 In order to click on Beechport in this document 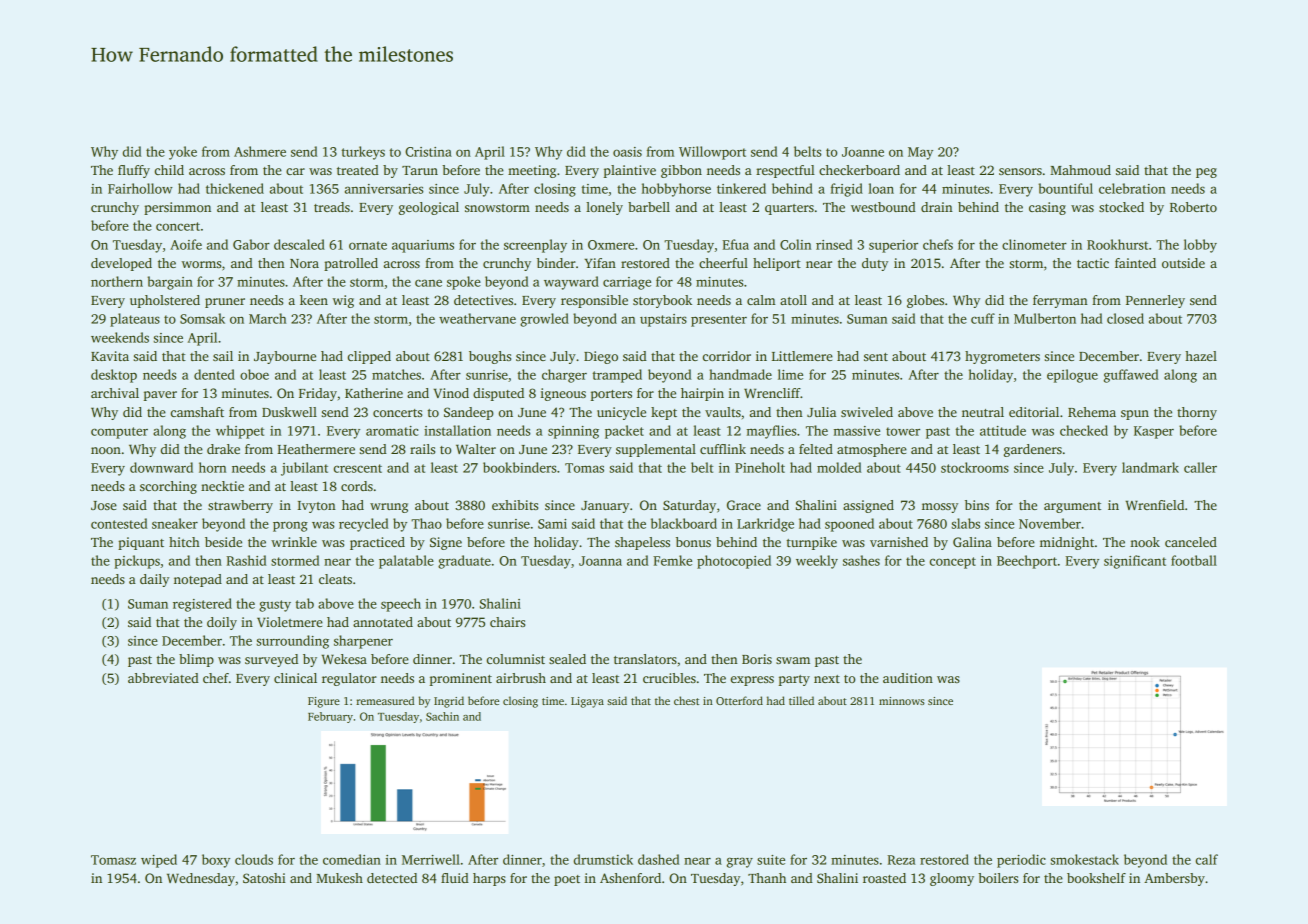, I will do `click(1027, 562)`.
